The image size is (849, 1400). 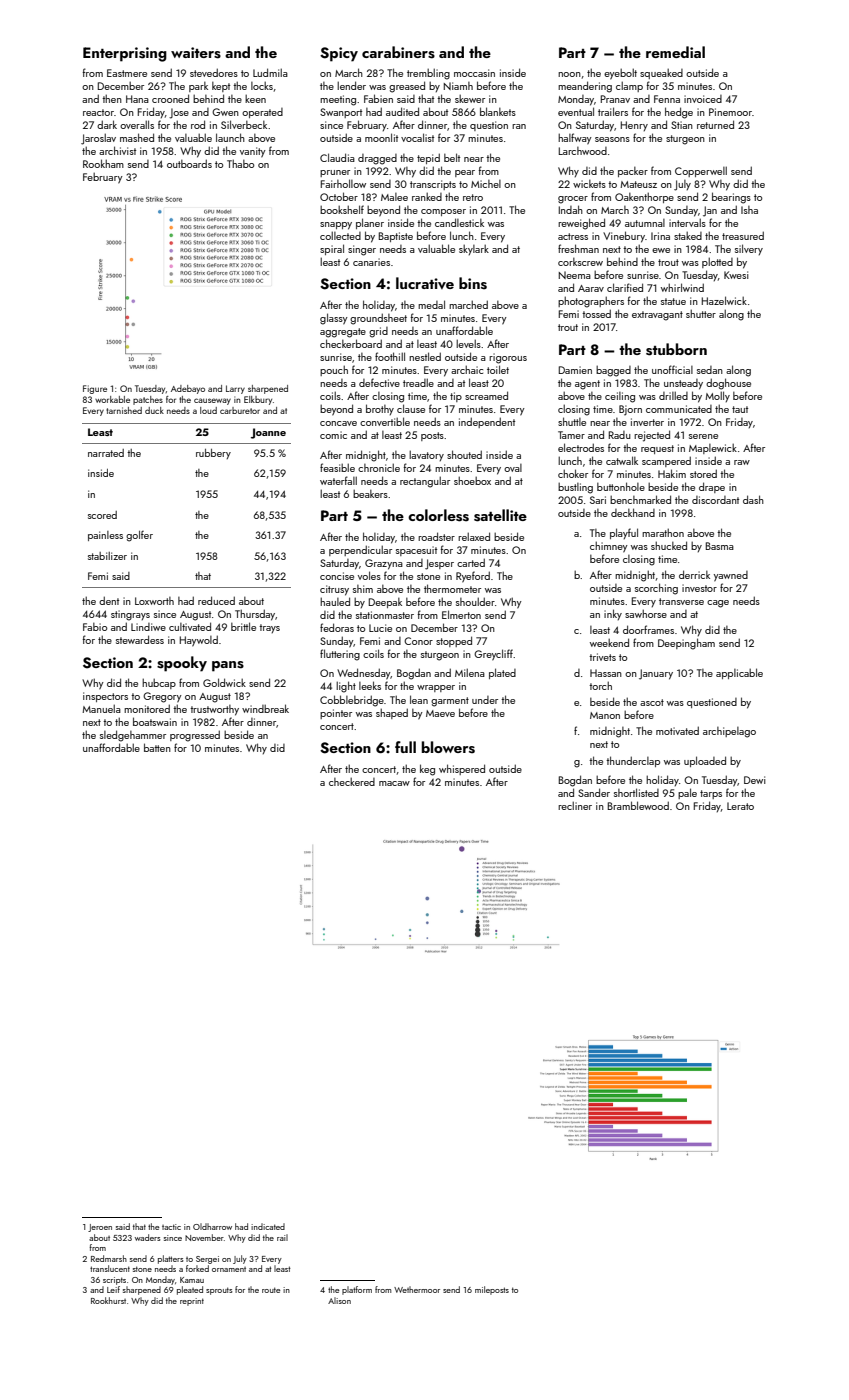 What do you see at coordinates (228, 666) in the document?
I see `pans` at bounding box center [228, 666].
